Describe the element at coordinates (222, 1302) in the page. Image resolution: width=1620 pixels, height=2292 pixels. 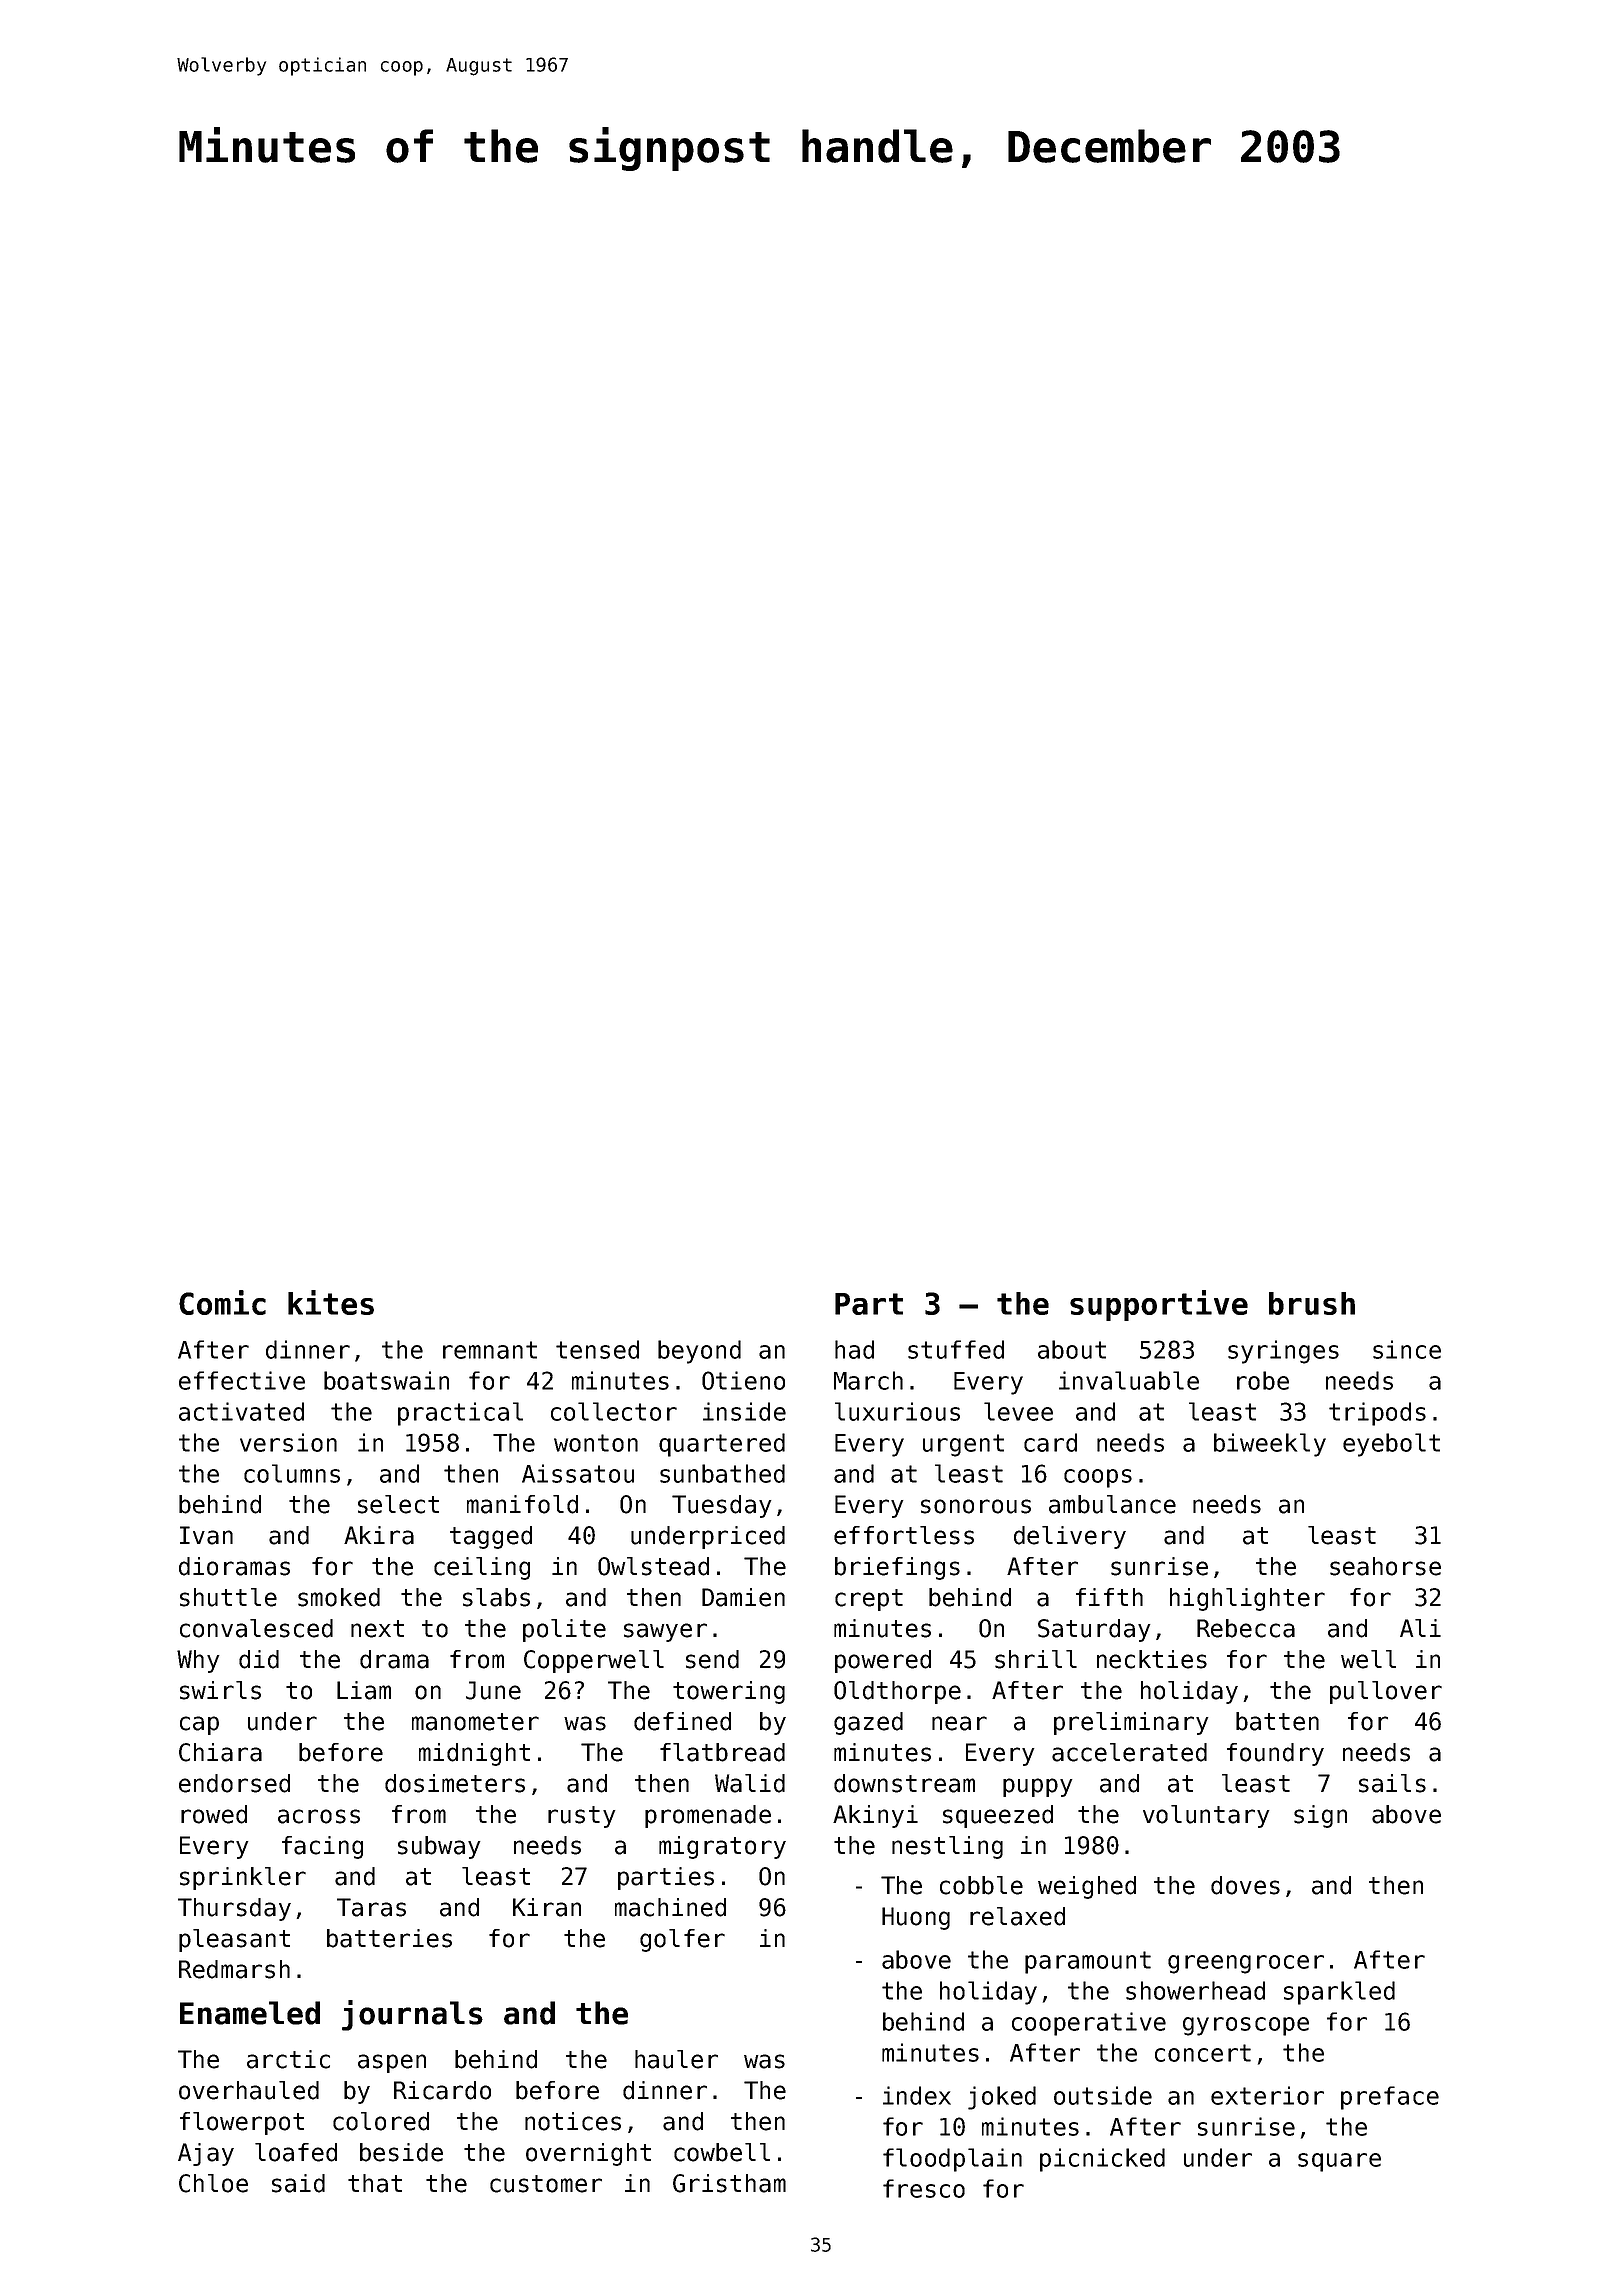
I see `Comic` at that location.
